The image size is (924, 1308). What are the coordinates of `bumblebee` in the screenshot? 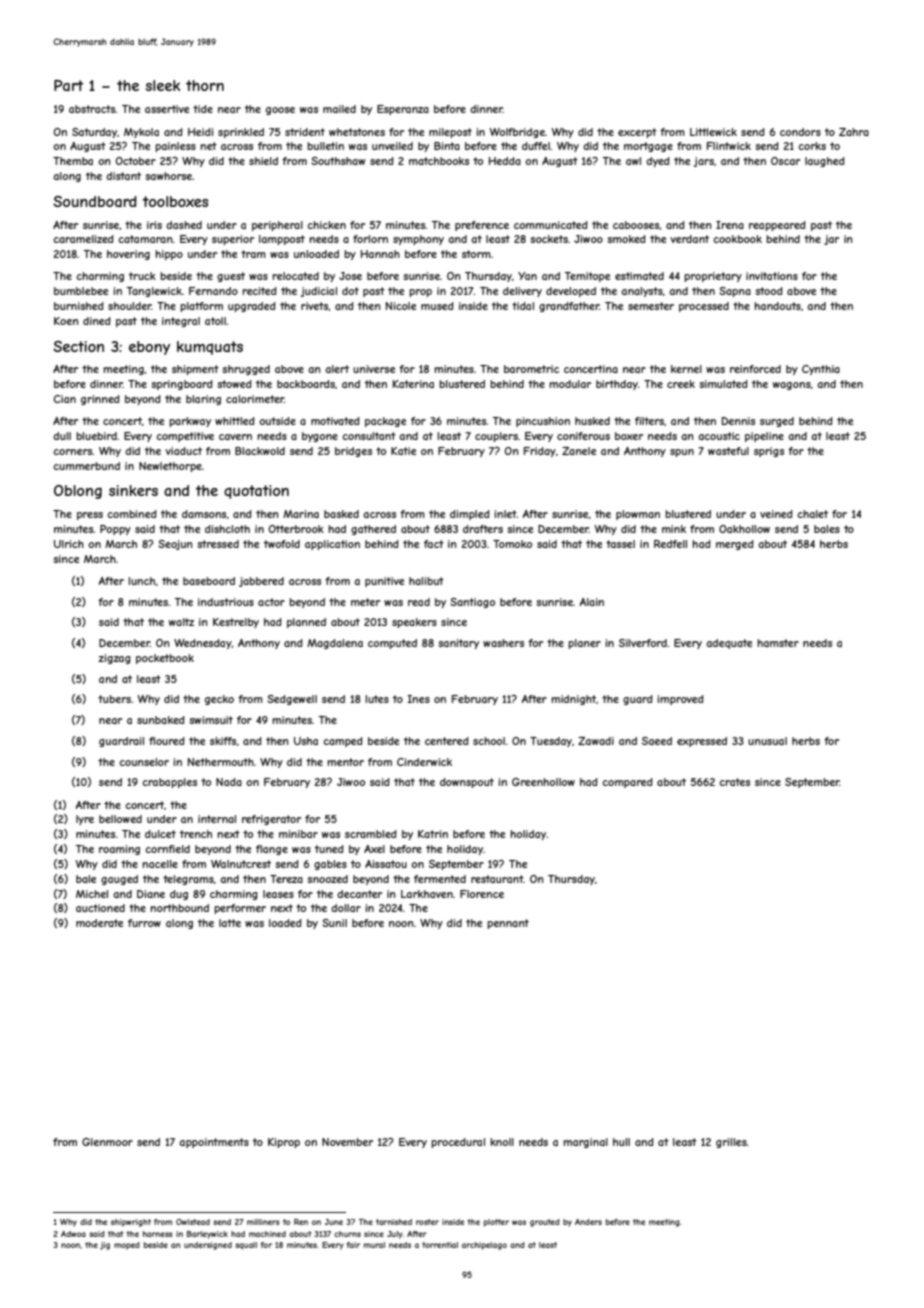 It's located at (81, 291).
